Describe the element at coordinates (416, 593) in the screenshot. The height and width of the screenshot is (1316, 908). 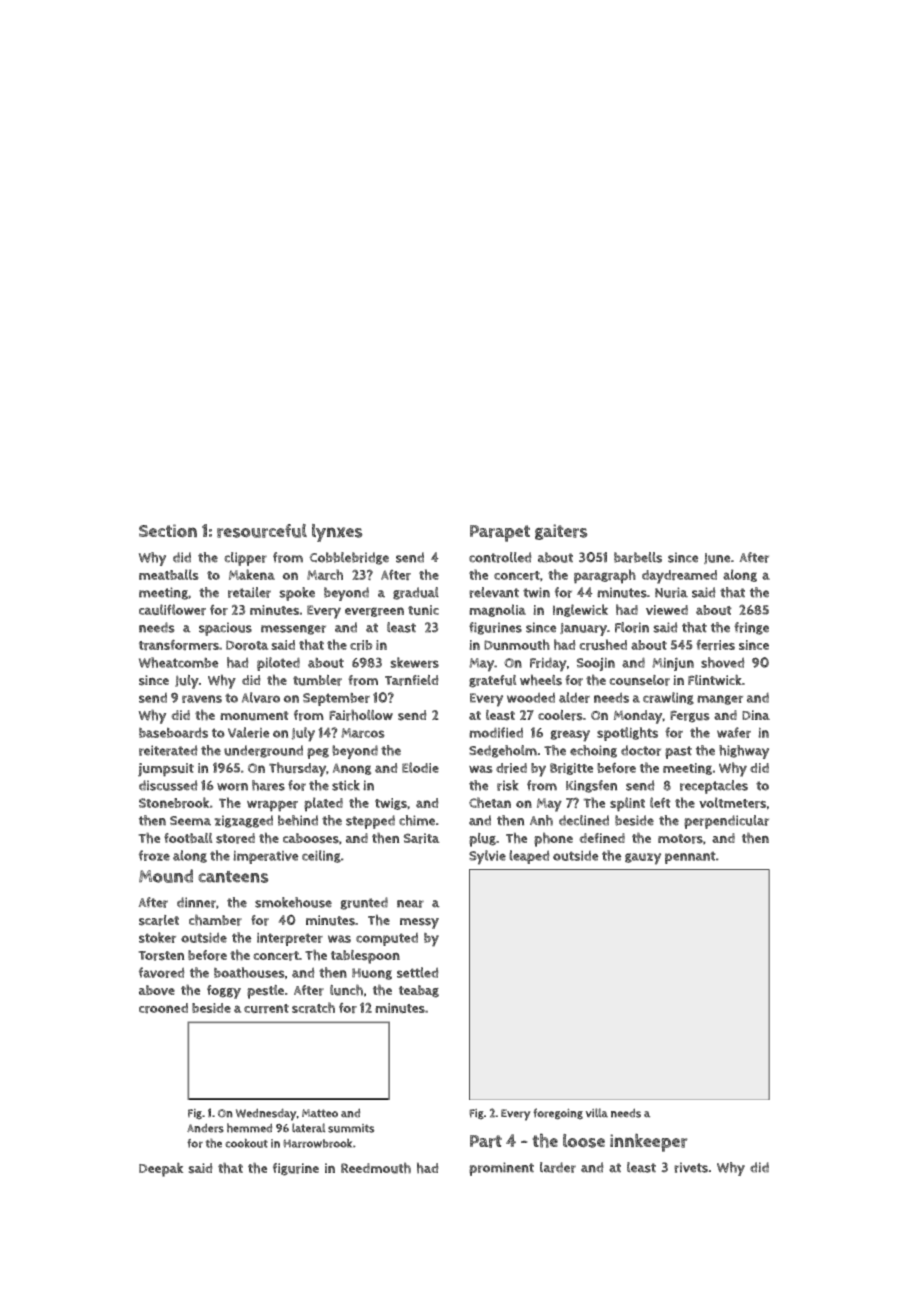
I see `gradual` at that location.
